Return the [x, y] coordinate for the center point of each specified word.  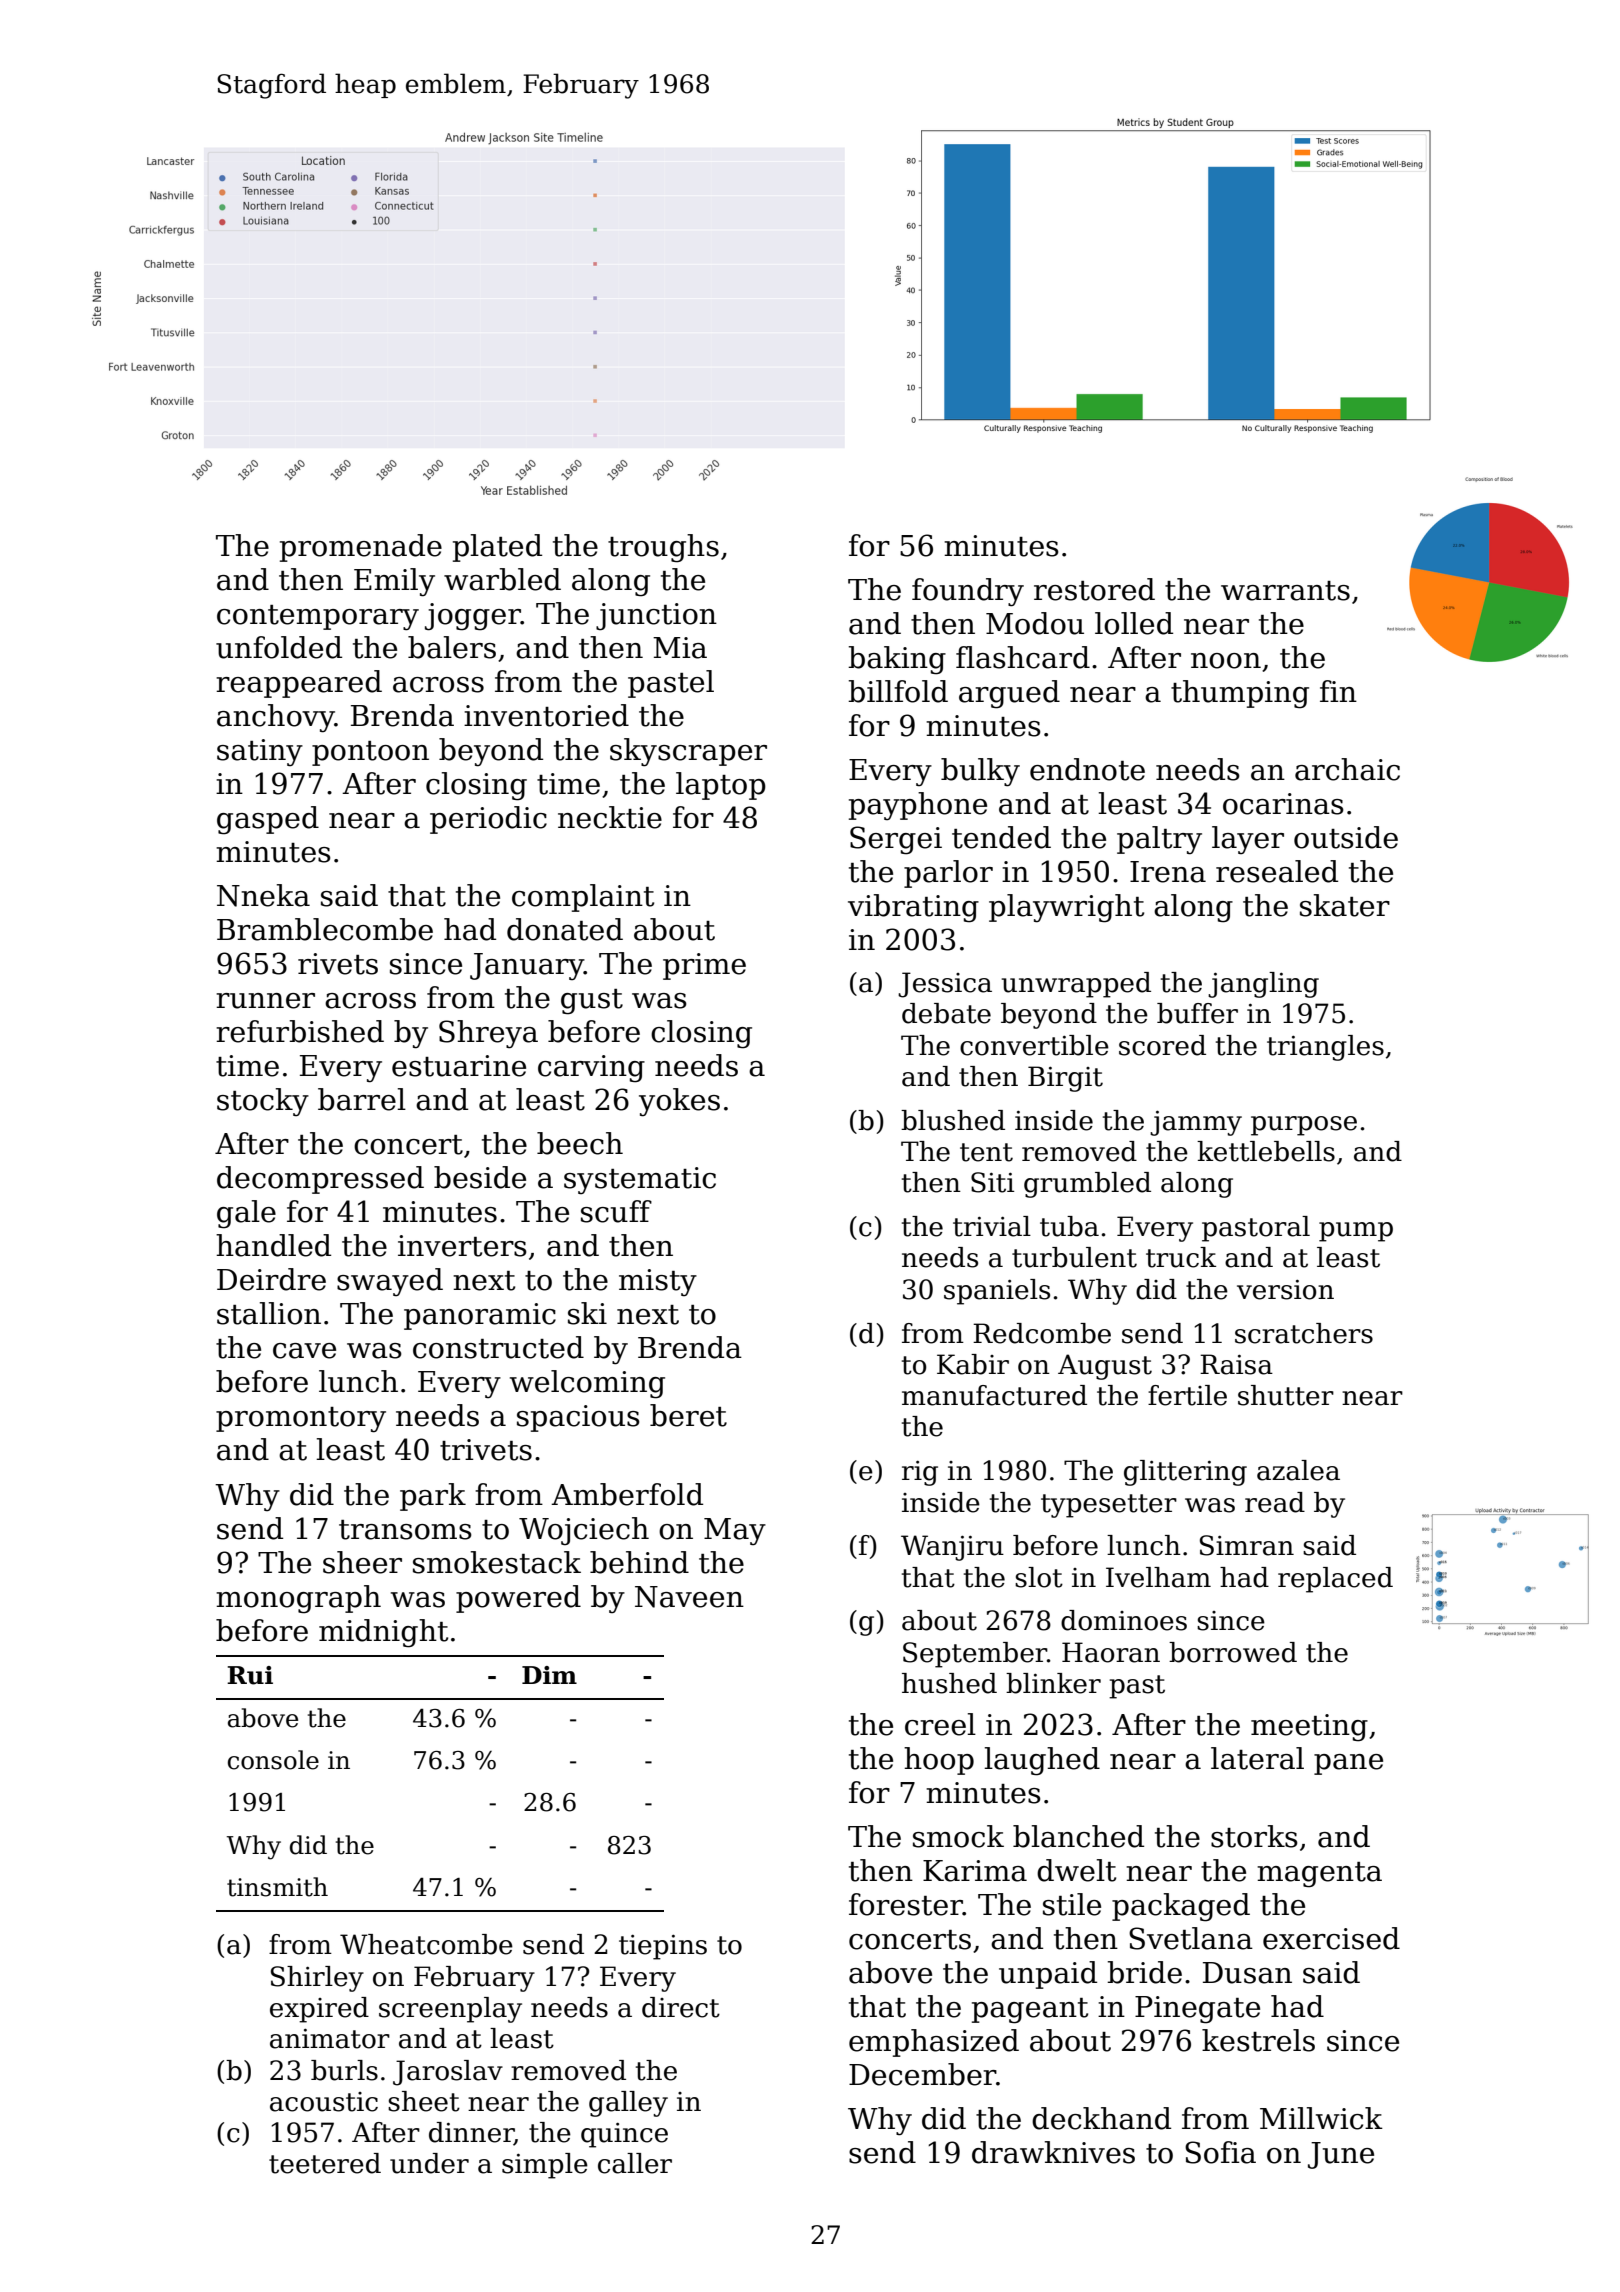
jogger [473, 617]
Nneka [263, 895]
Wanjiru [952, 1548]
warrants [1285, 591]
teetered [325, 2163]
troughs [663, 548]
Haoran [1111, 1652]
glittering [1185, 1473]
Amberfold [627, 1494]
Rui [250, 1675]
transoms [405, 1530]
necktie [610, 817]
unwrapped [1076, 985]
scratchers [1304, 1333]
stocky [263, 1102]
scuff [616, 1211]
